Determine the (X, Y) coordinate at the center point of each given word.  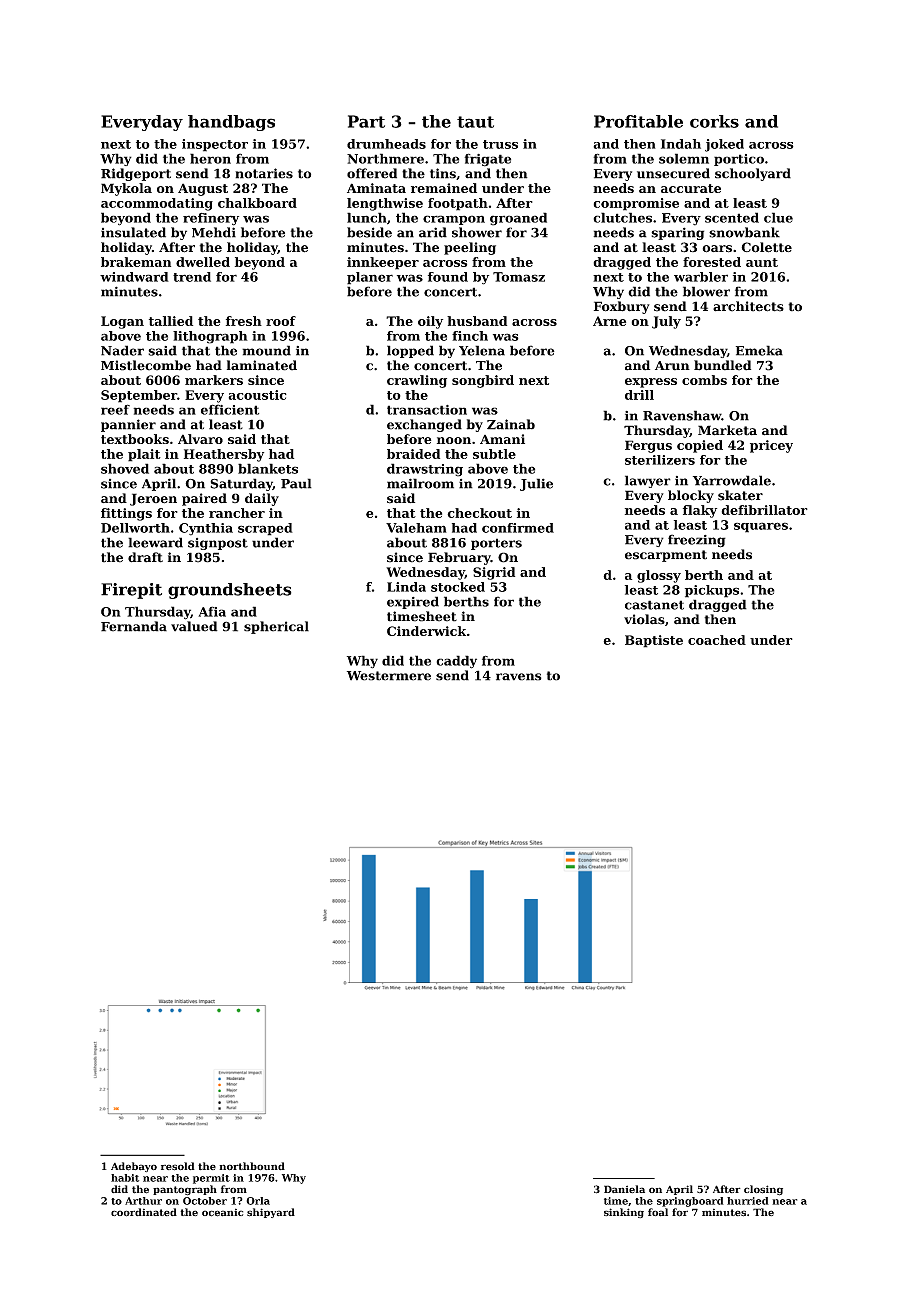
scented (732, 217)
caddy (456, 662)
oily (430, 322)
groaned (518, 219)
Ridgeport (136, 174)
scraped (265, 529)
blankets (268, 468)
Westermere (389, 676)
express (651, 383)
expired (413, 602)
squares (761, 527)
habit (125, 1178)
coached (717, 640)
